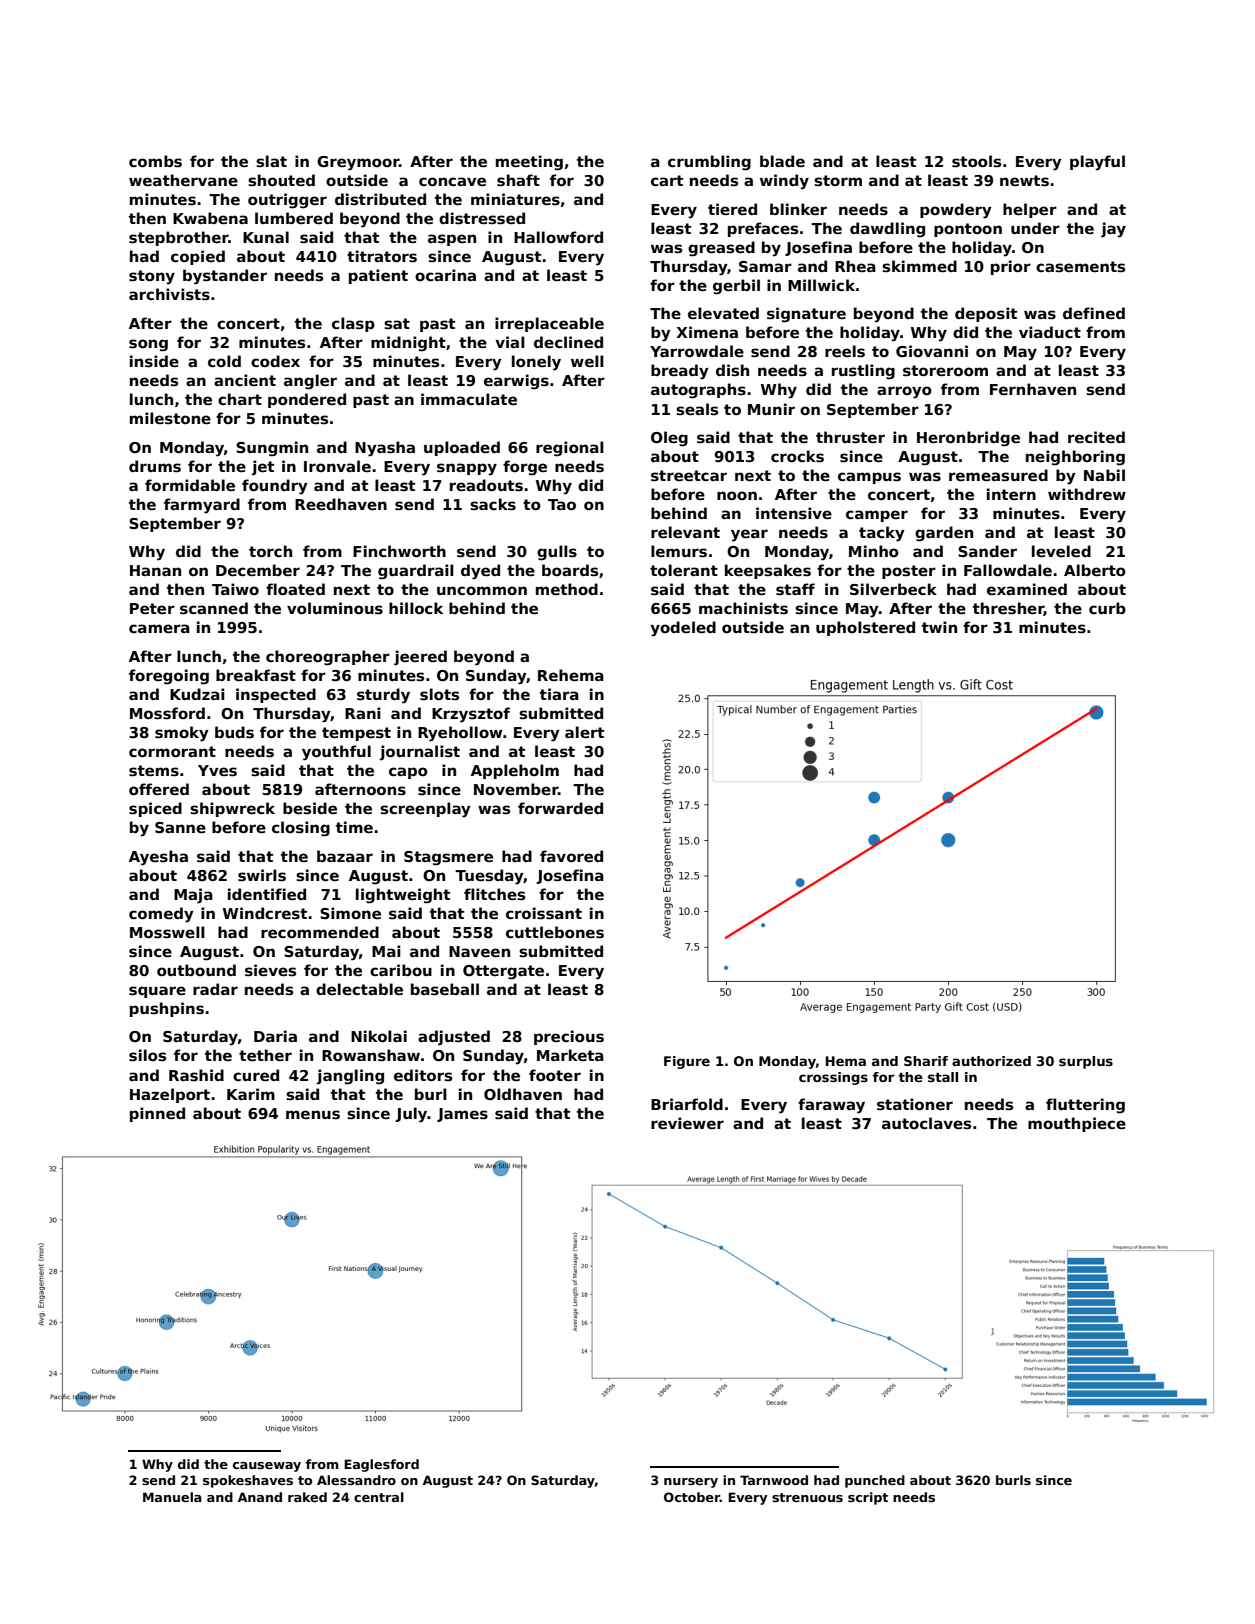 The width and height of the screenshot is (1255, 1624). What do you see at coordinates (1107, 608) in the screenshot?
I see `curb` at bounding box center [1107, 608].
